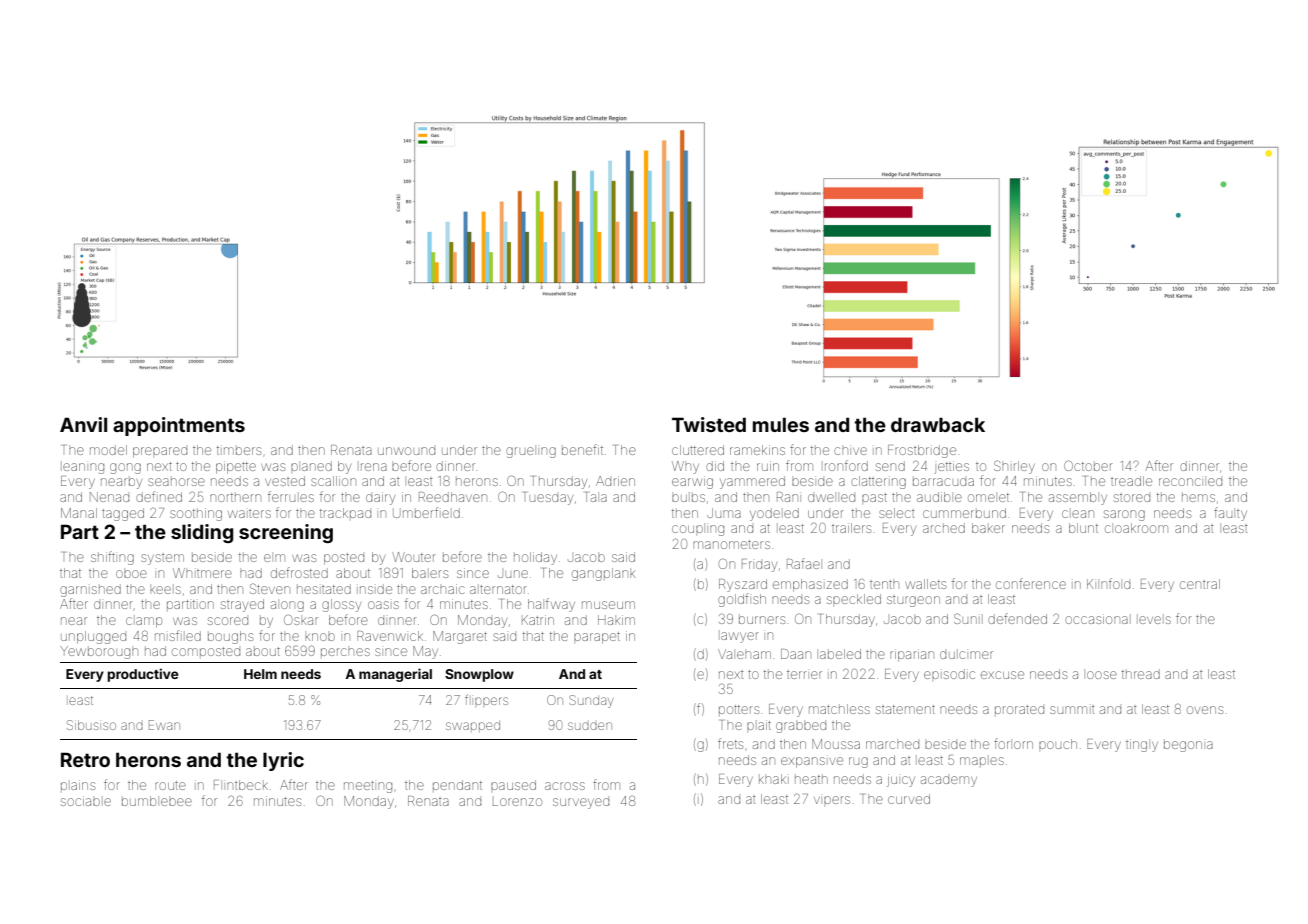 The width and height of the document is (1308, 924). I want to click on tagged, so click(123, 514).
